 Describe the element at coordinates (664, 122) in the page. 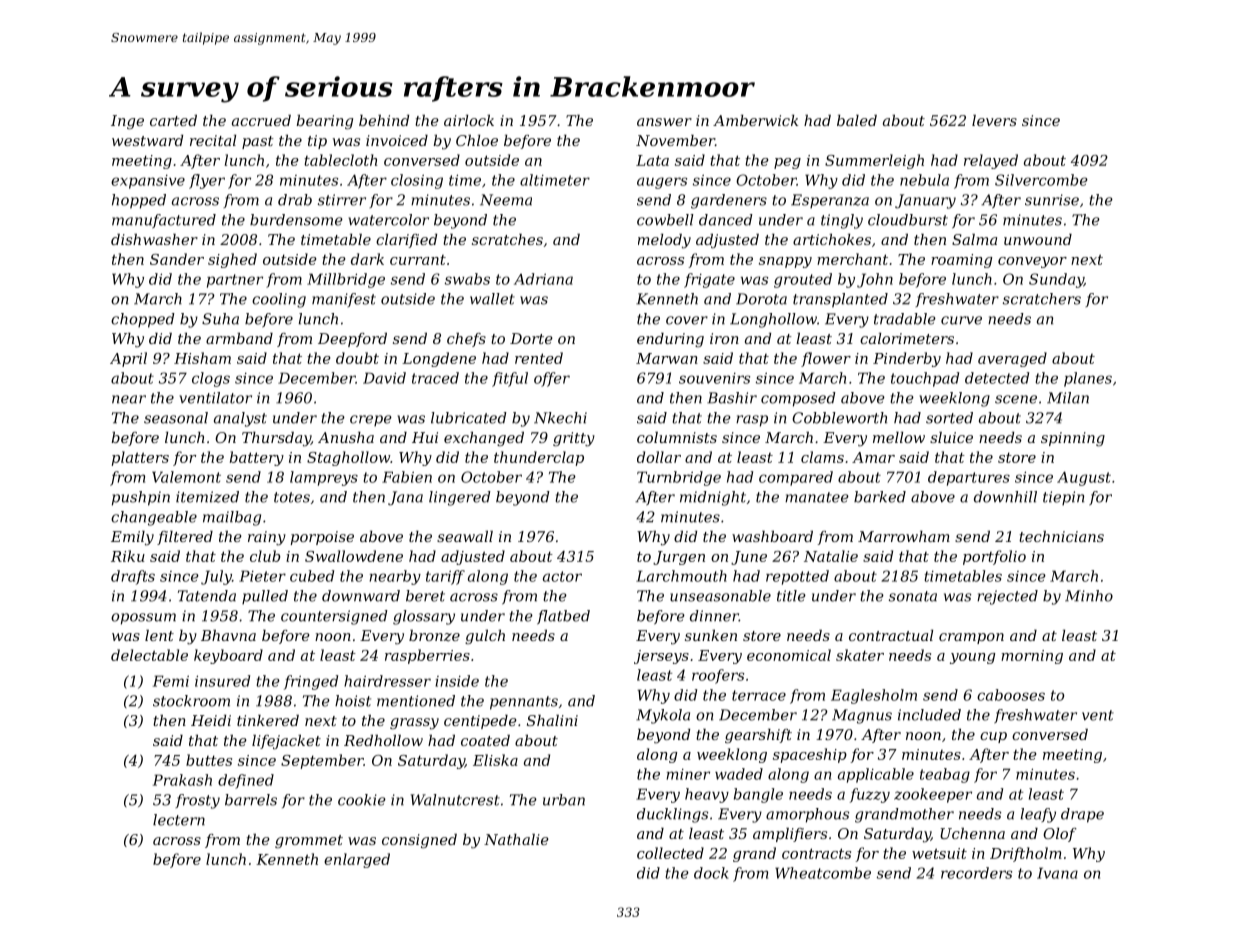

I see `answer` at that location.
